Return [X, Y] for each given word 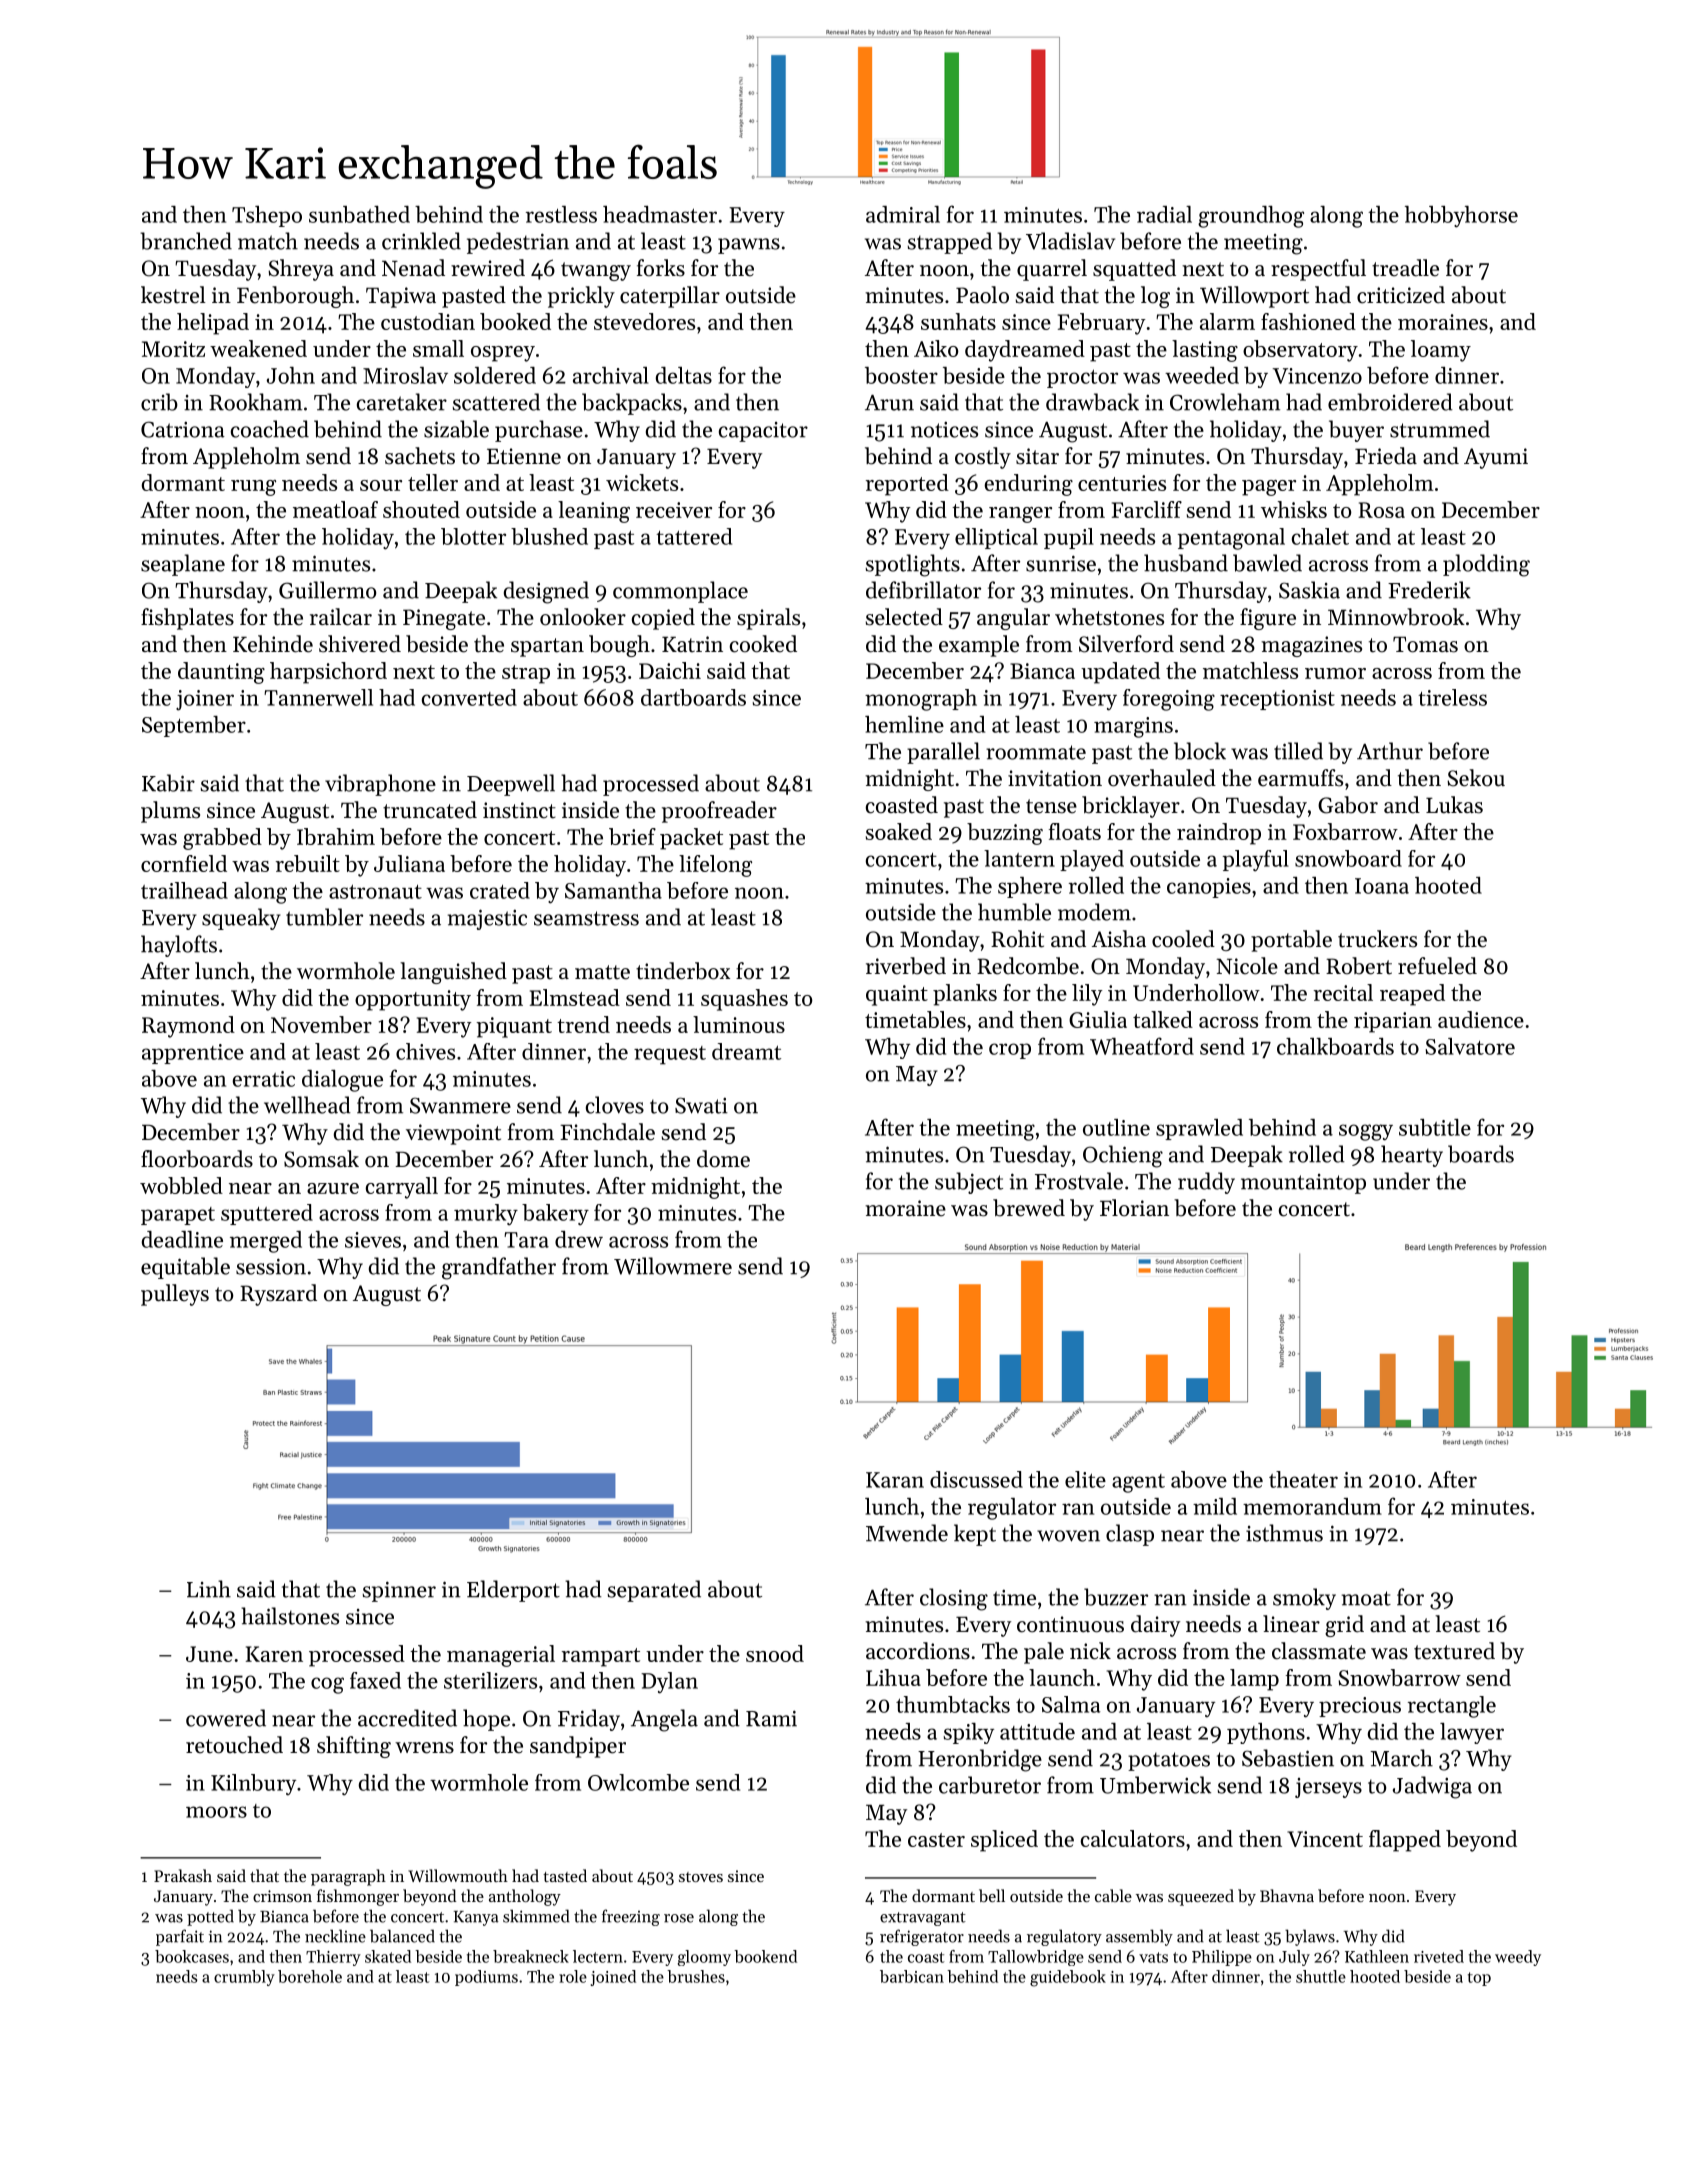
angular [1013, 619]
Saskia [1309, 590]
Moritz [173, 349]
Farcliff [1147, 509]
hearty [1412, 1156]
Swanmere [460, 1105]
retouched [234, 1745]
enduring [1029, 485]
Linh [209, 1589]
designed [546, 592]
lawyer [1472, 1733]
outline [1116, 1127]
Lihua [893, 1677]
